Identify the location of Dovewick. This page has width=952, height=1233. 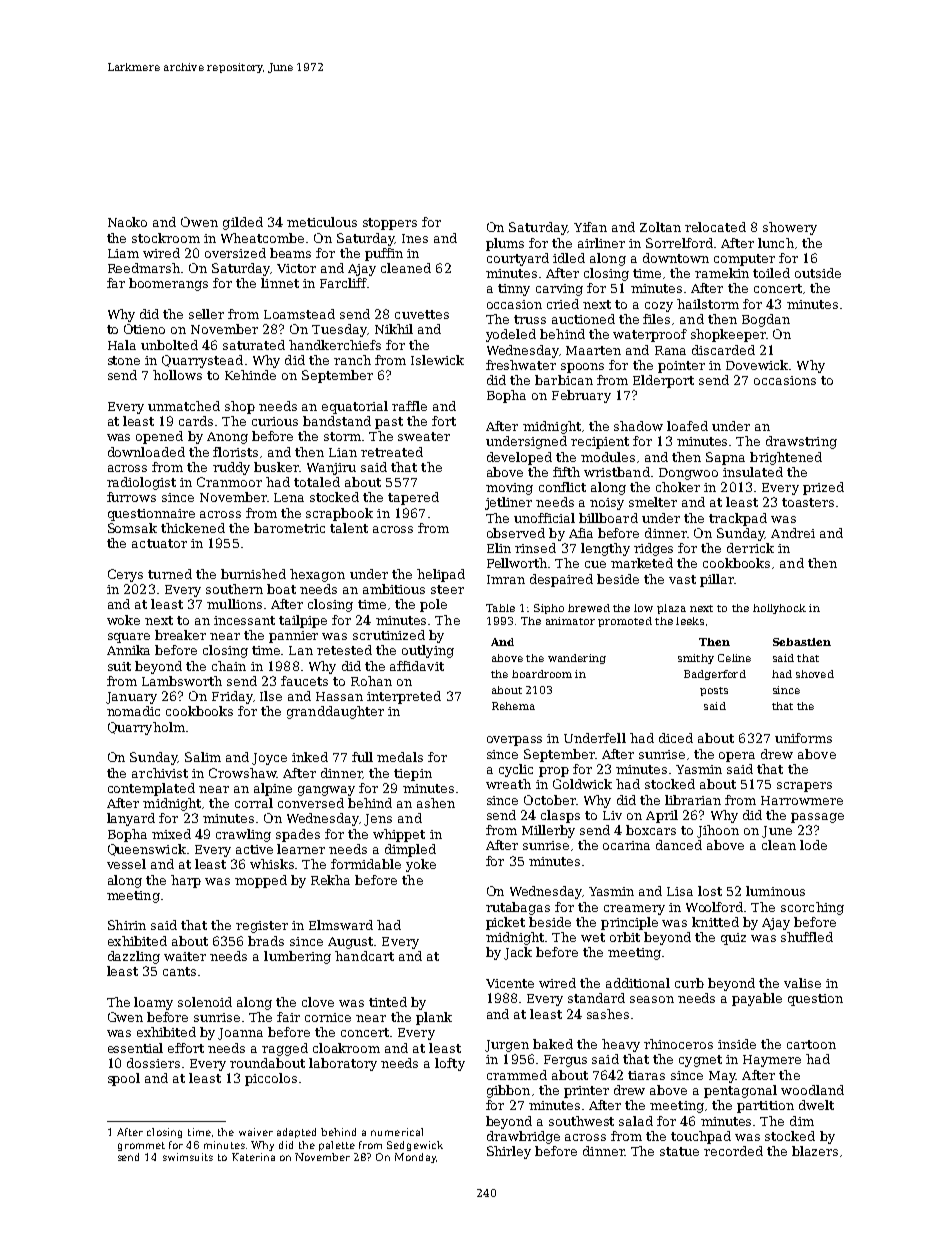
(757, 365).
